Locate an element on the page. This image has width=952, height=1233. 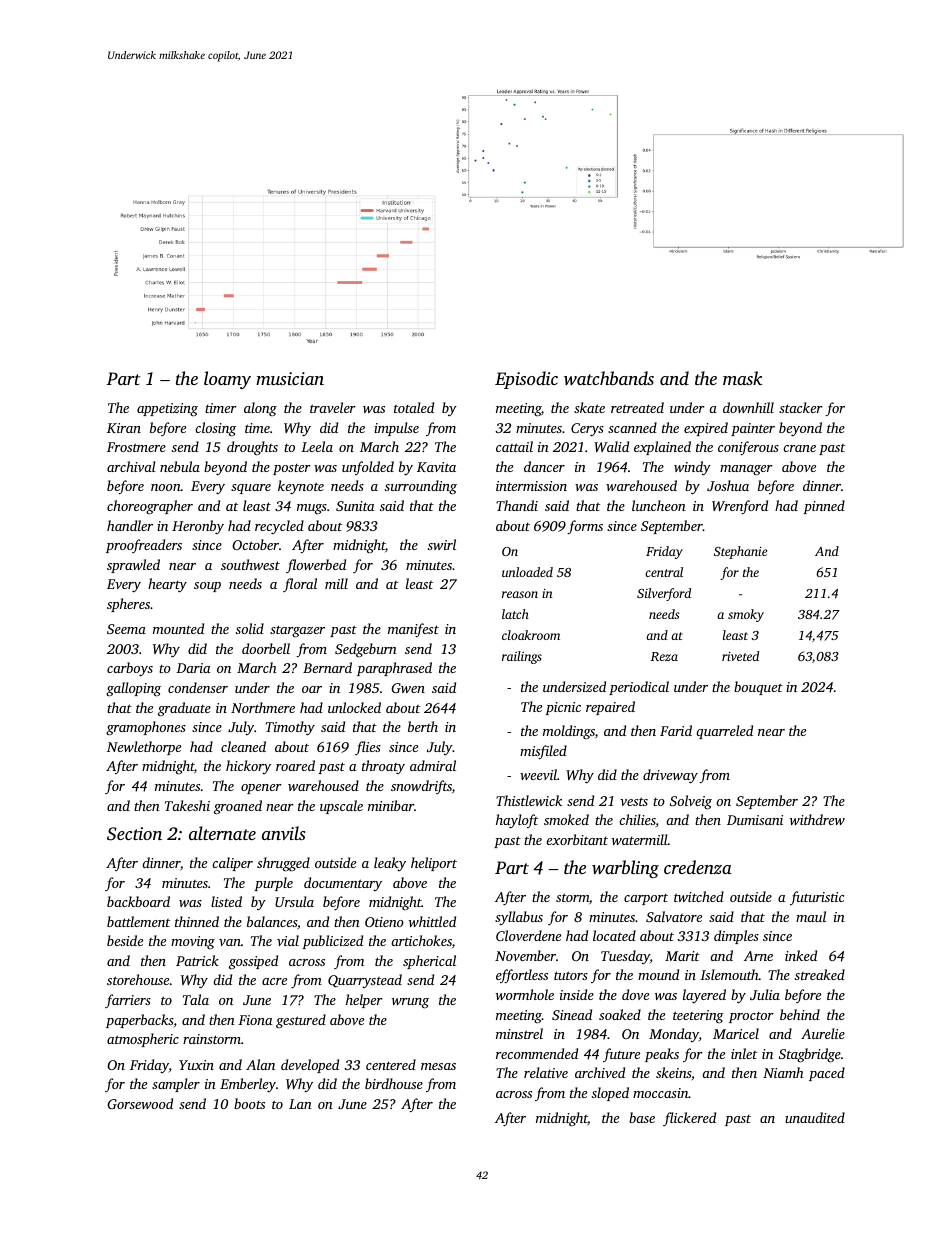
musician is located at coordinates (290, 378).
